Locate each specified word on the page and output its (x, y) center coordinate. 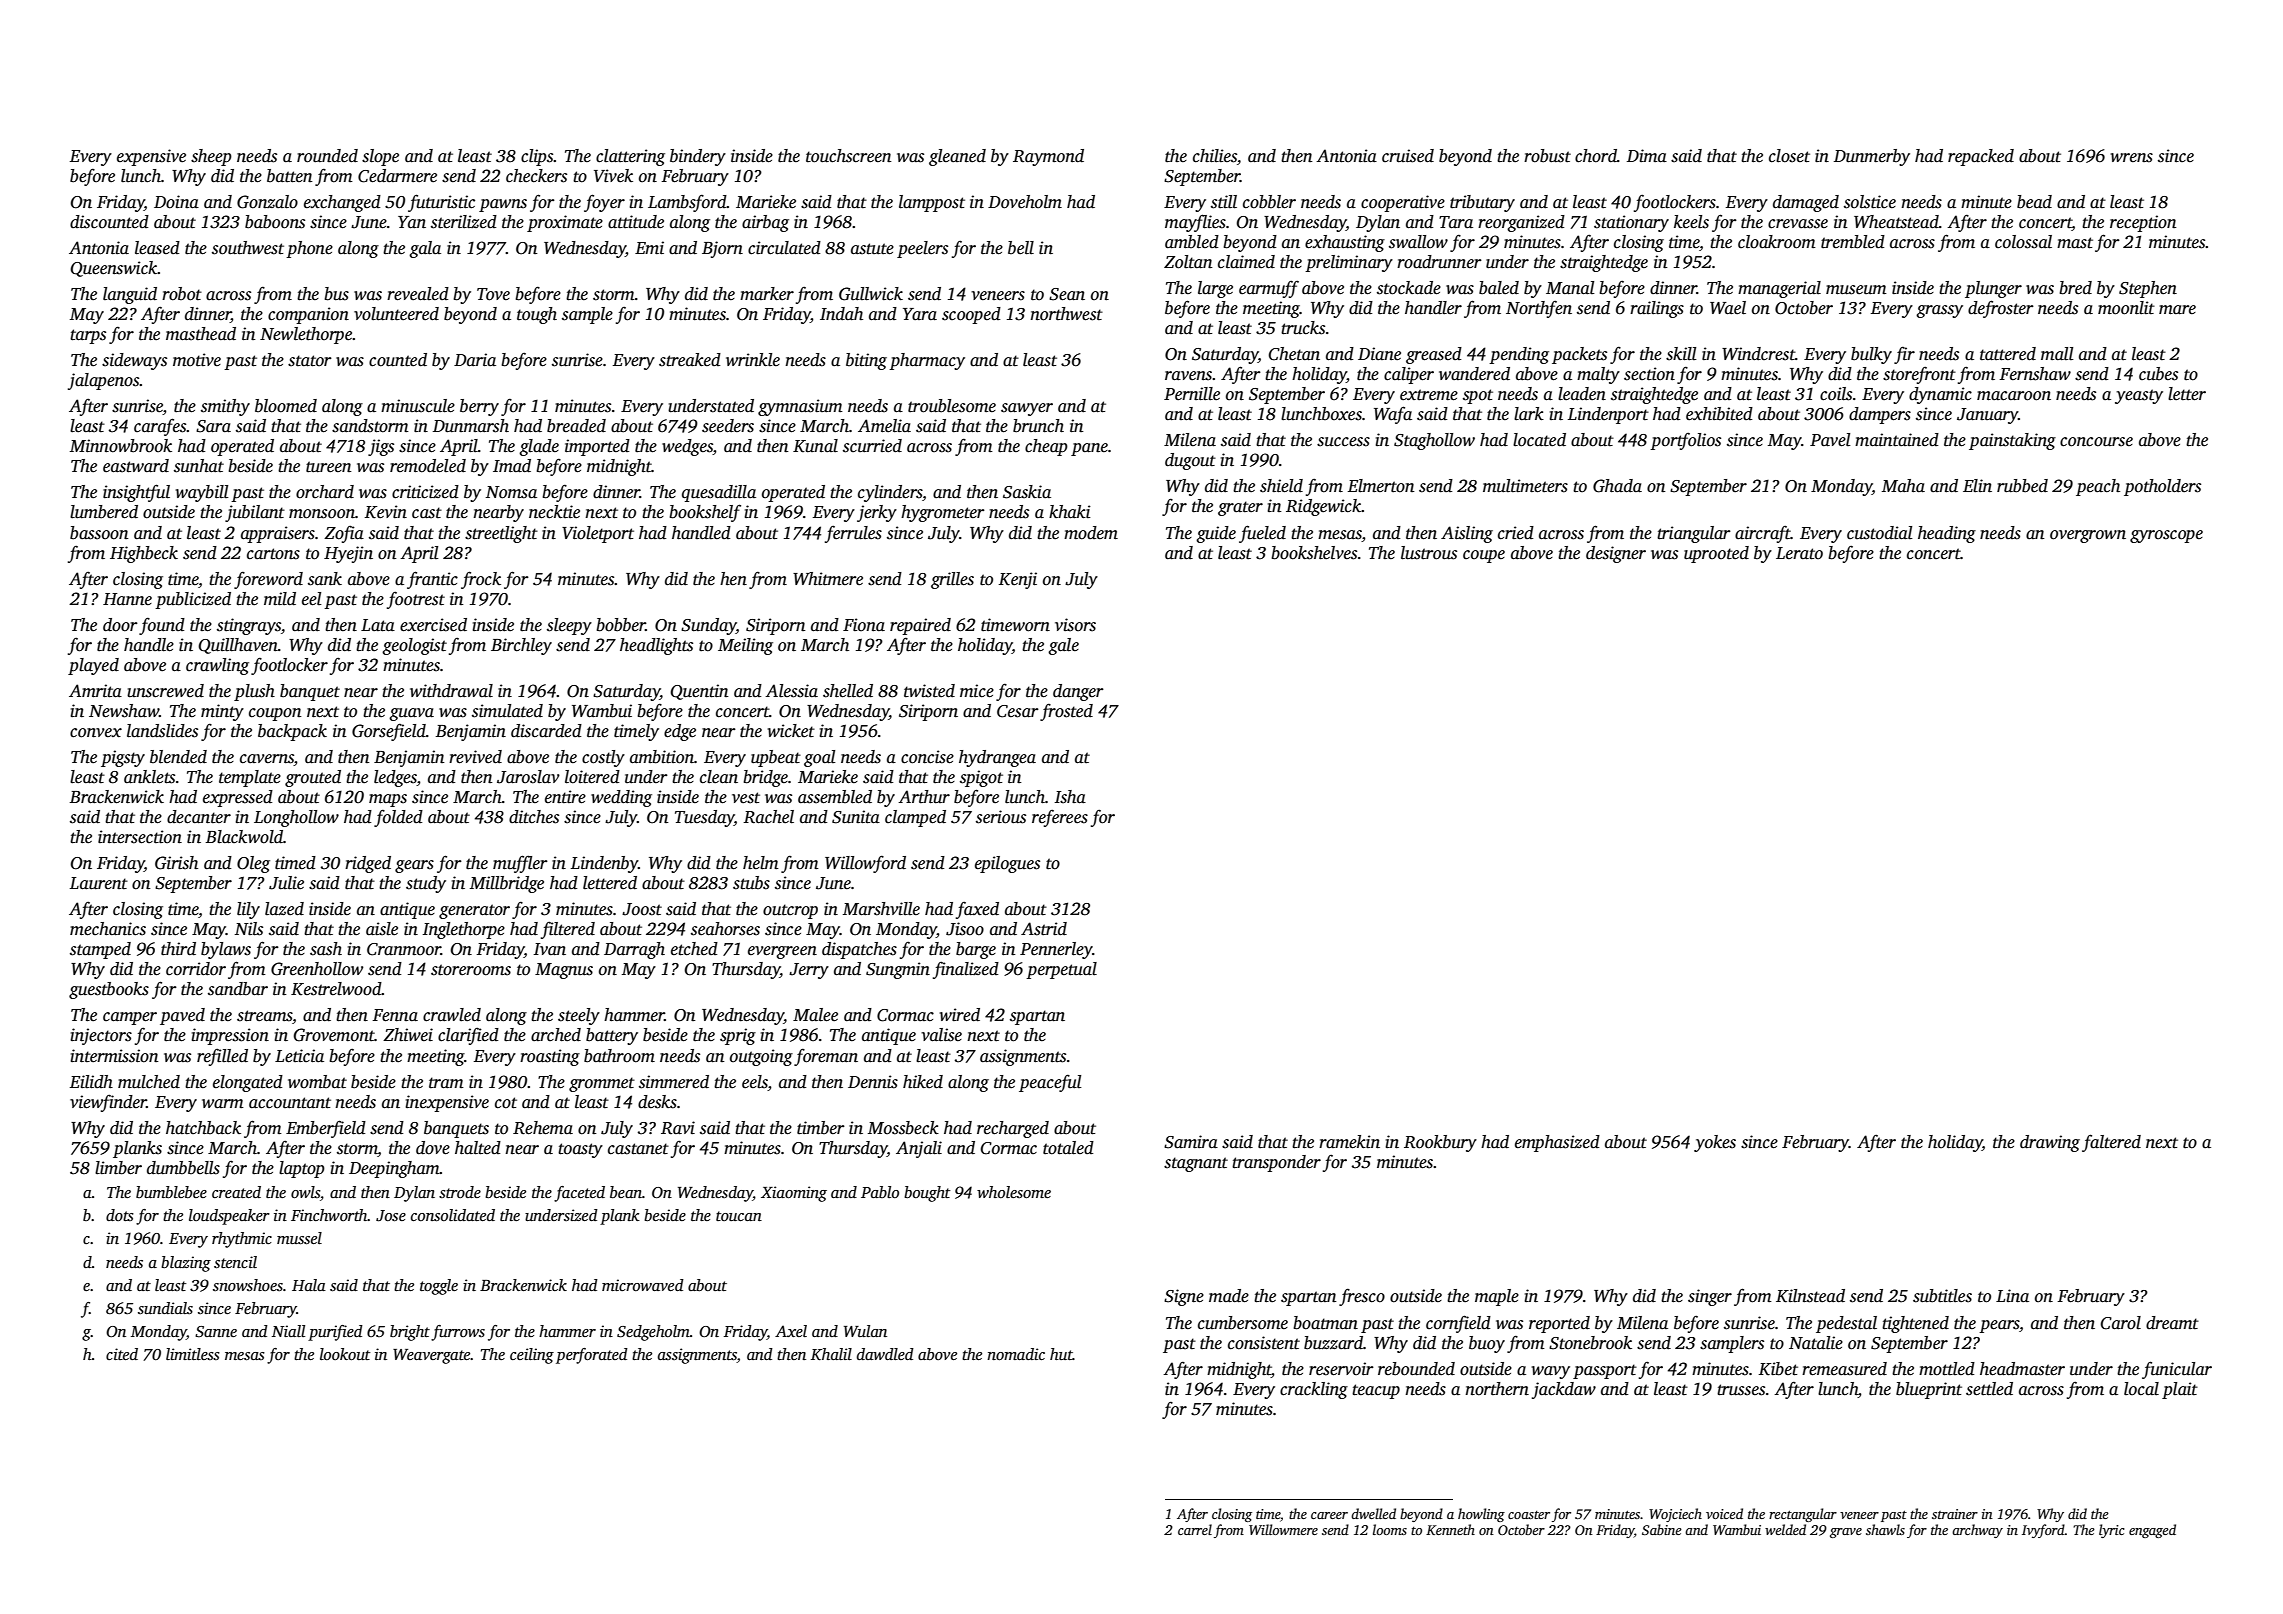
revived (475, 757)
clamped (915, 818)
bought (927, 1194)
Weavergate (432, 1356)
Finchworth (329, 1215)
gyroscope (2166, 536)
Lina (2012, 1296)
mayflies (1195, 223)
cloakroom (1777, 242)
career (1329, 1515)
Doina (176, 202)
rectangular (1803, 1515)
